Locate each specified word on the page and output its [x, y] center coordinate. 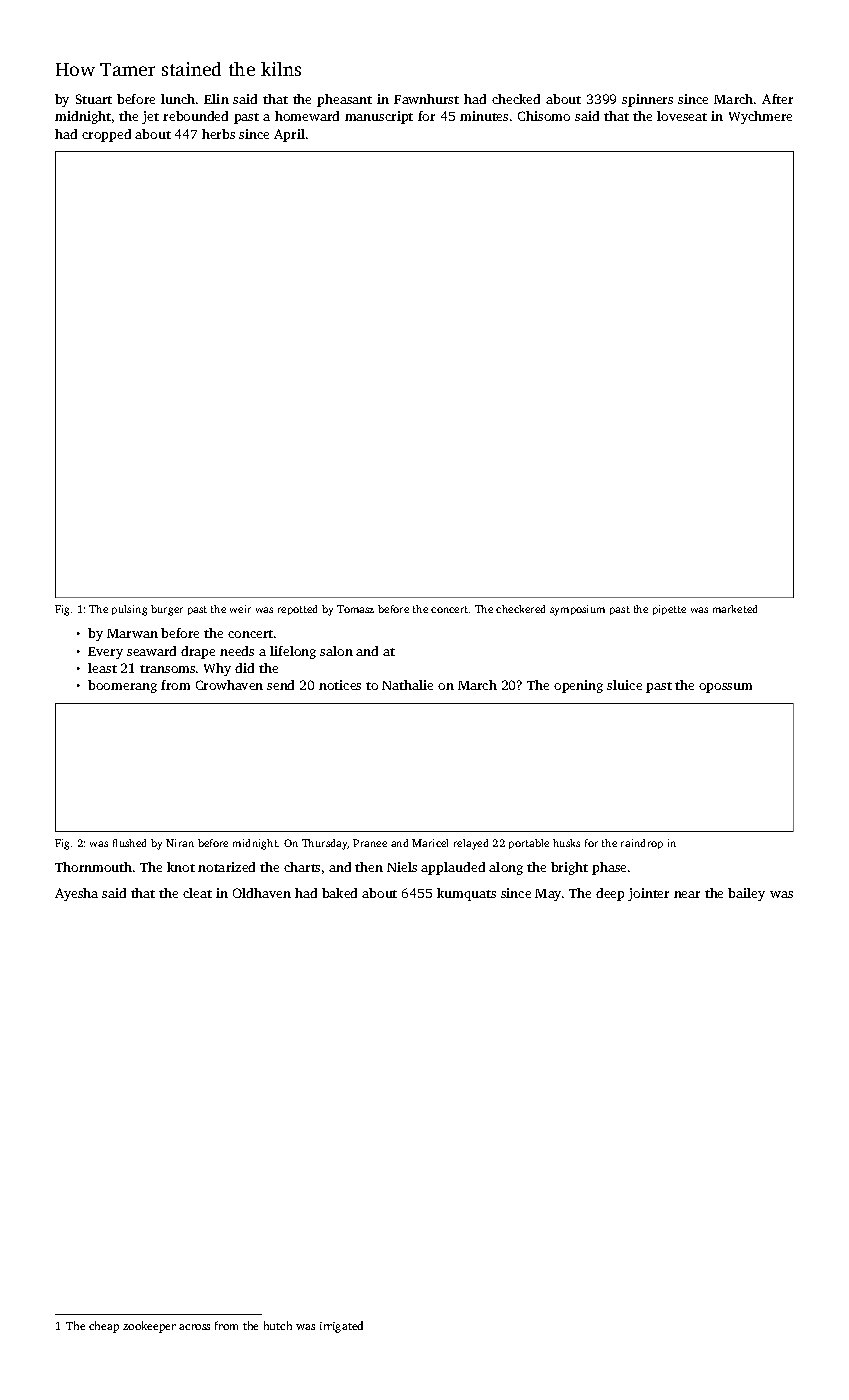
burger [167, 610]
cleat [197, 893]
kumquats [466, 894]
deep [610, 894]
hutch [278, 1325]
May [548, 895]
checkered [520, 609]
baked [339, 893]
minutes [484, 116]
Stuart [94, 99]
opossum [725, 688]
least [102, 668]
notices [340, 685]
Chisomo [544, 116]
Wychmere [760, 117]
